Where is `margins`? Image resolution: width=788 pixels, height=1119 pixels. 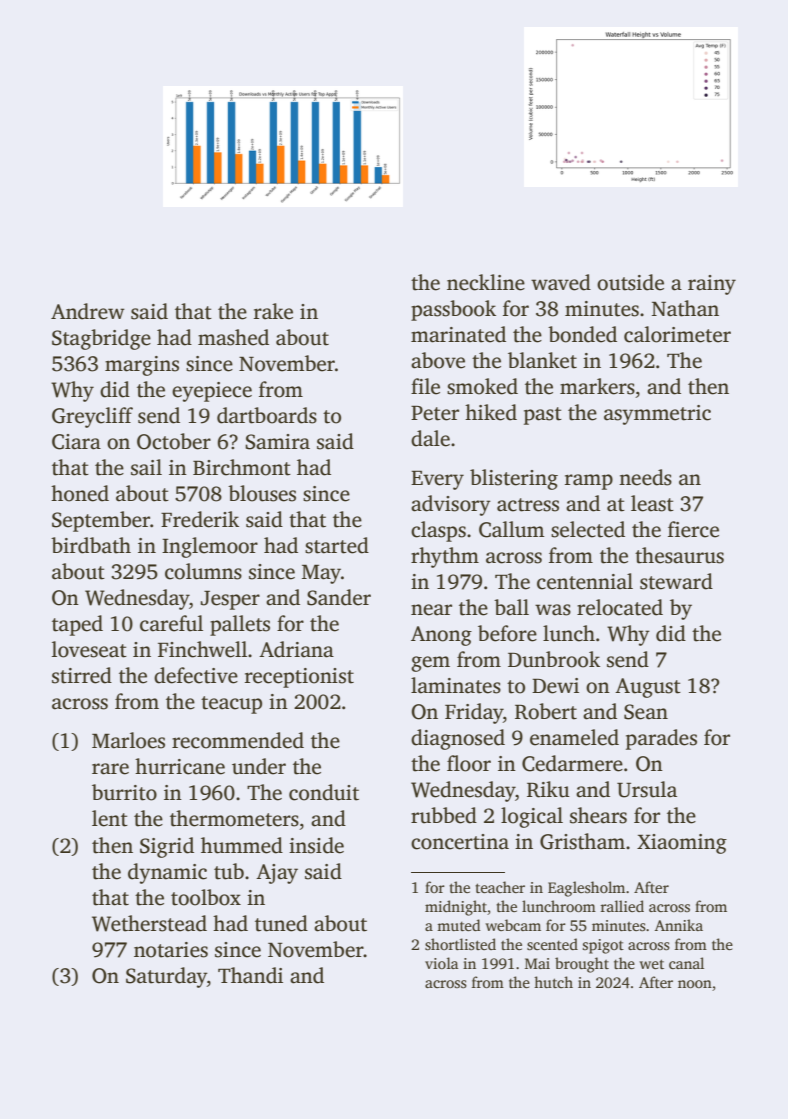 margins is located at coordinates (142, 366).
